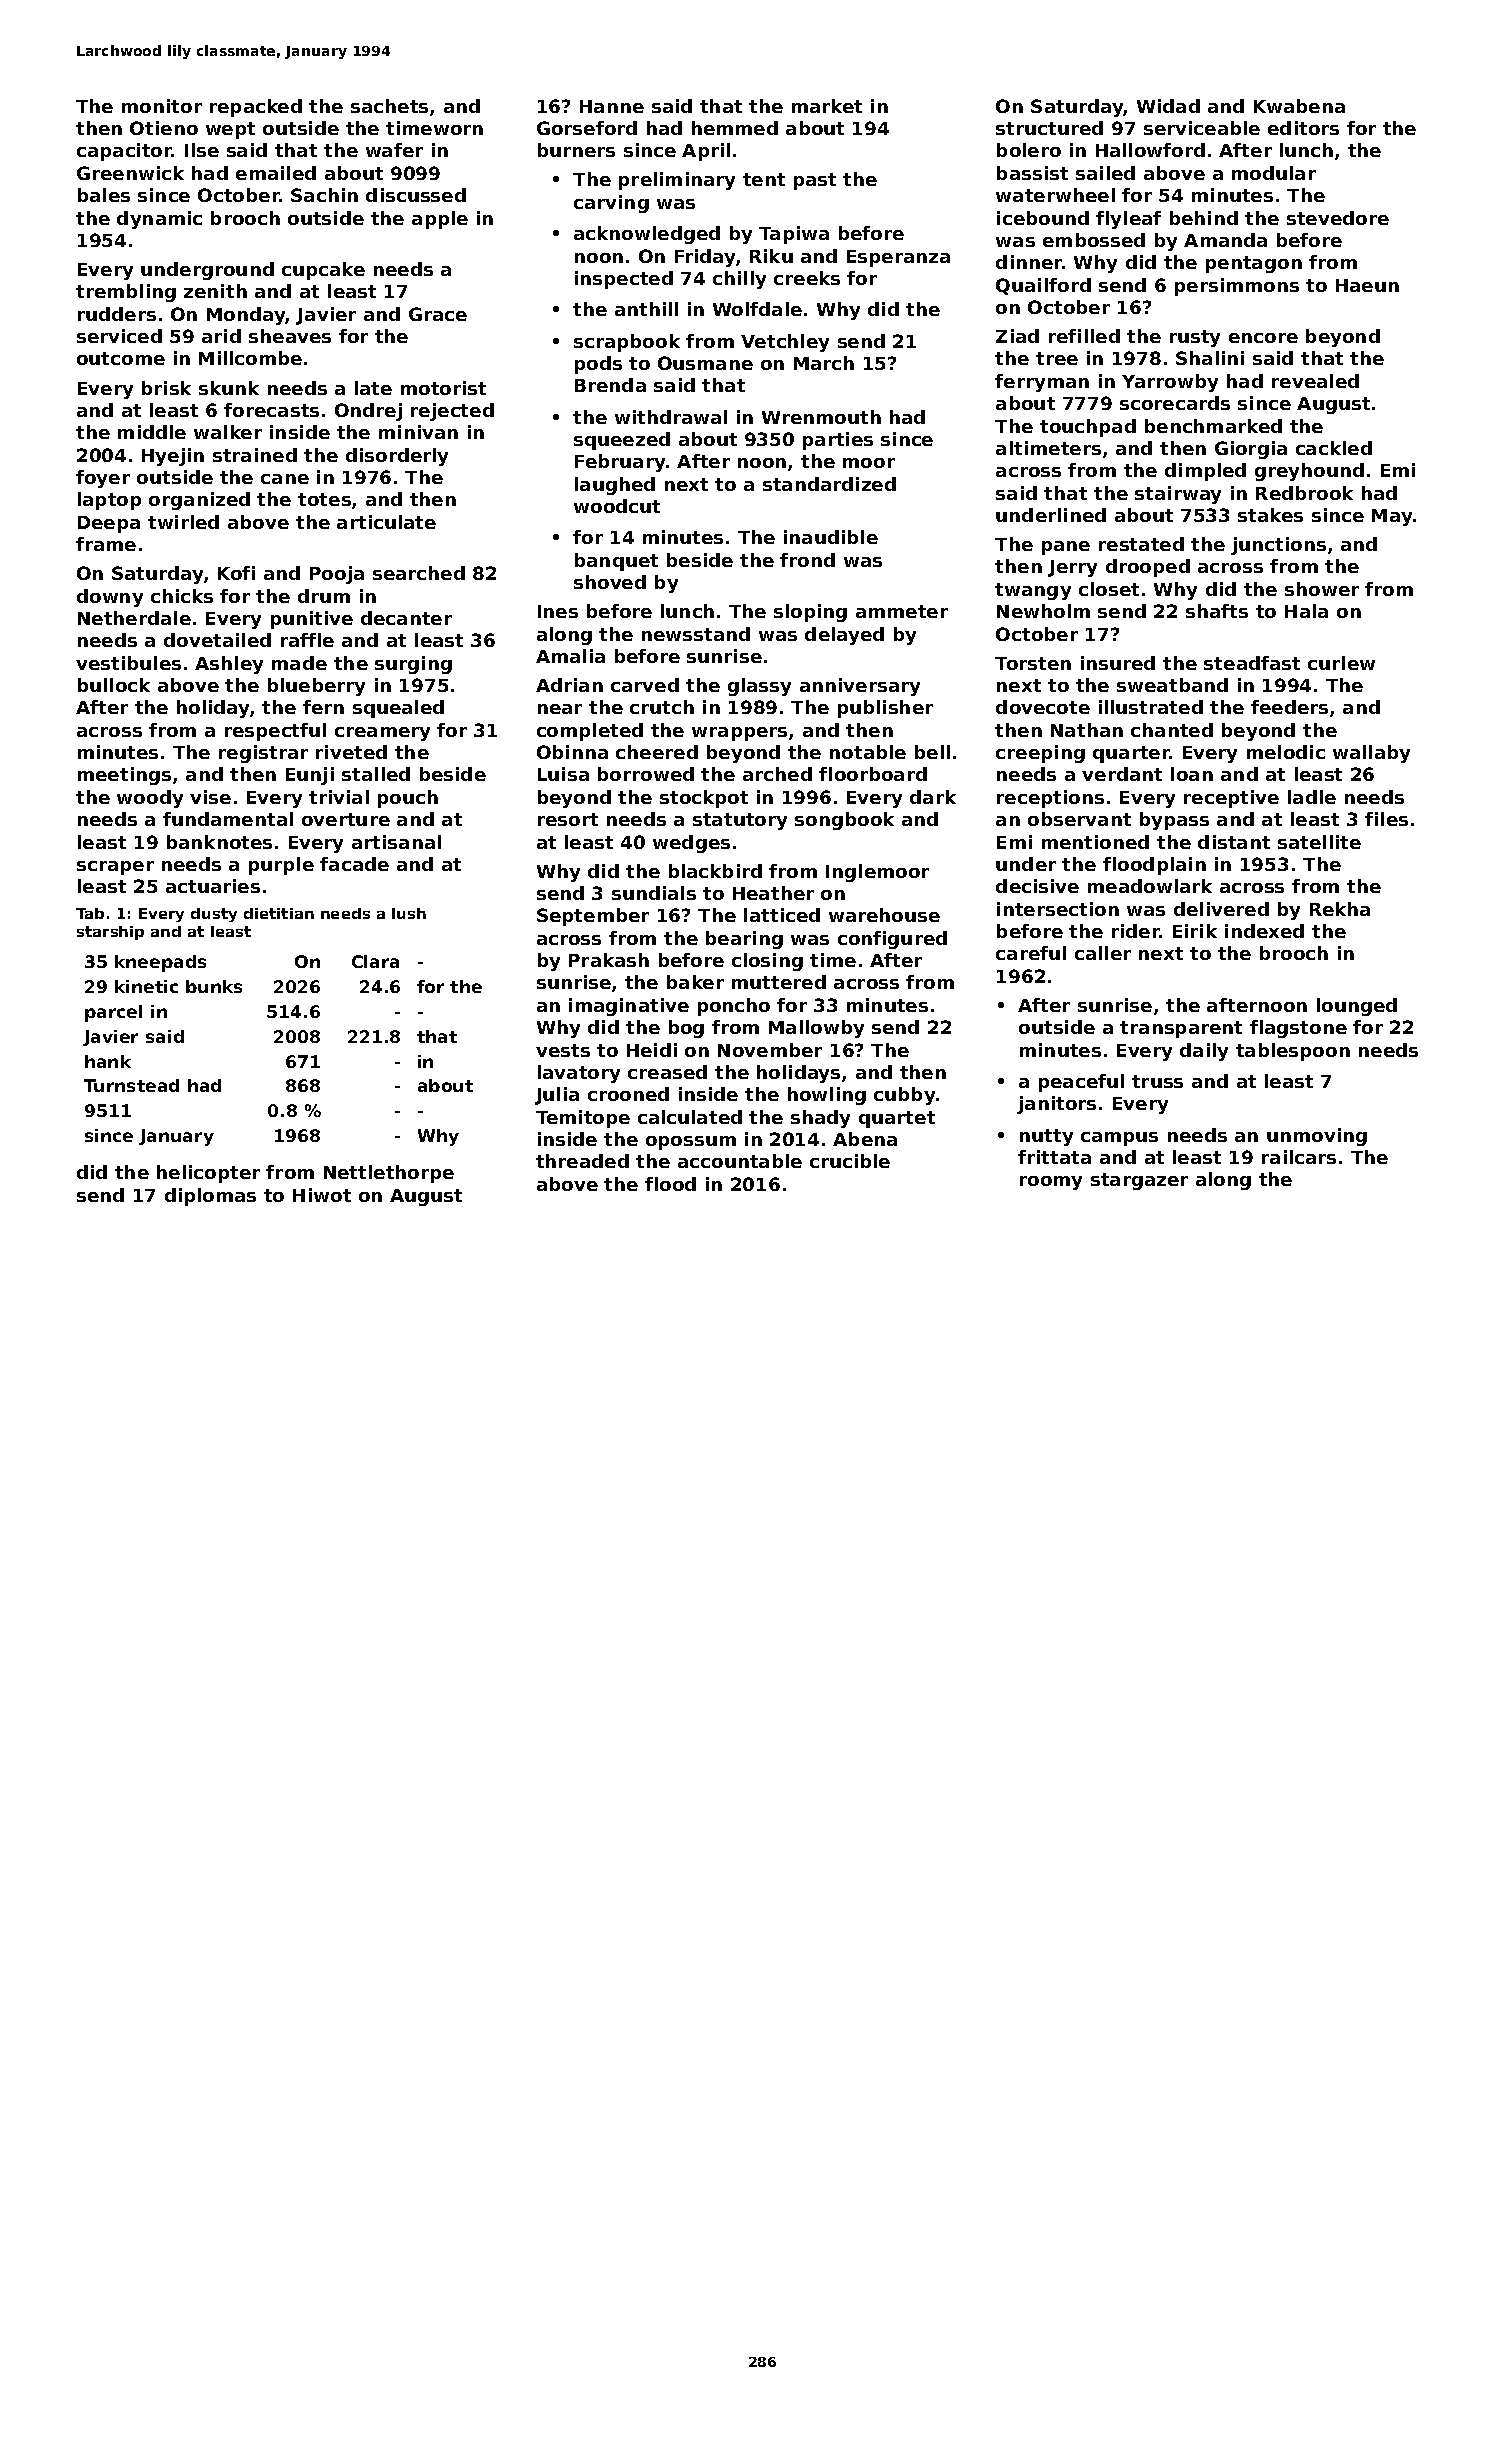  Describe the element at coordinates (1168, 106) in the page. I see `Widad` at that location.
